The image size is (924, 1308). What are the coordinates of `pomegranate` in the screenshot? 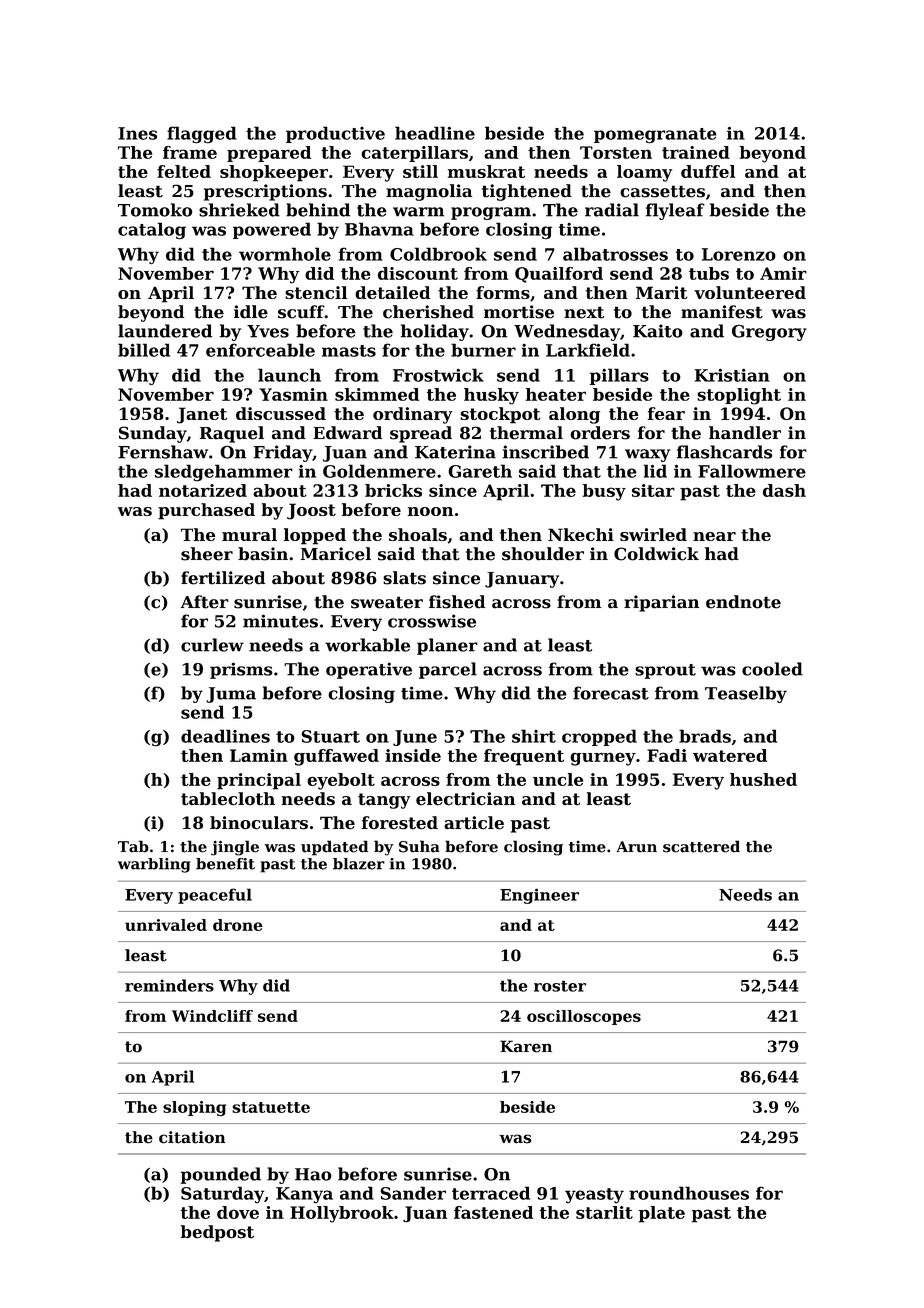 It's located at (655, 136).
